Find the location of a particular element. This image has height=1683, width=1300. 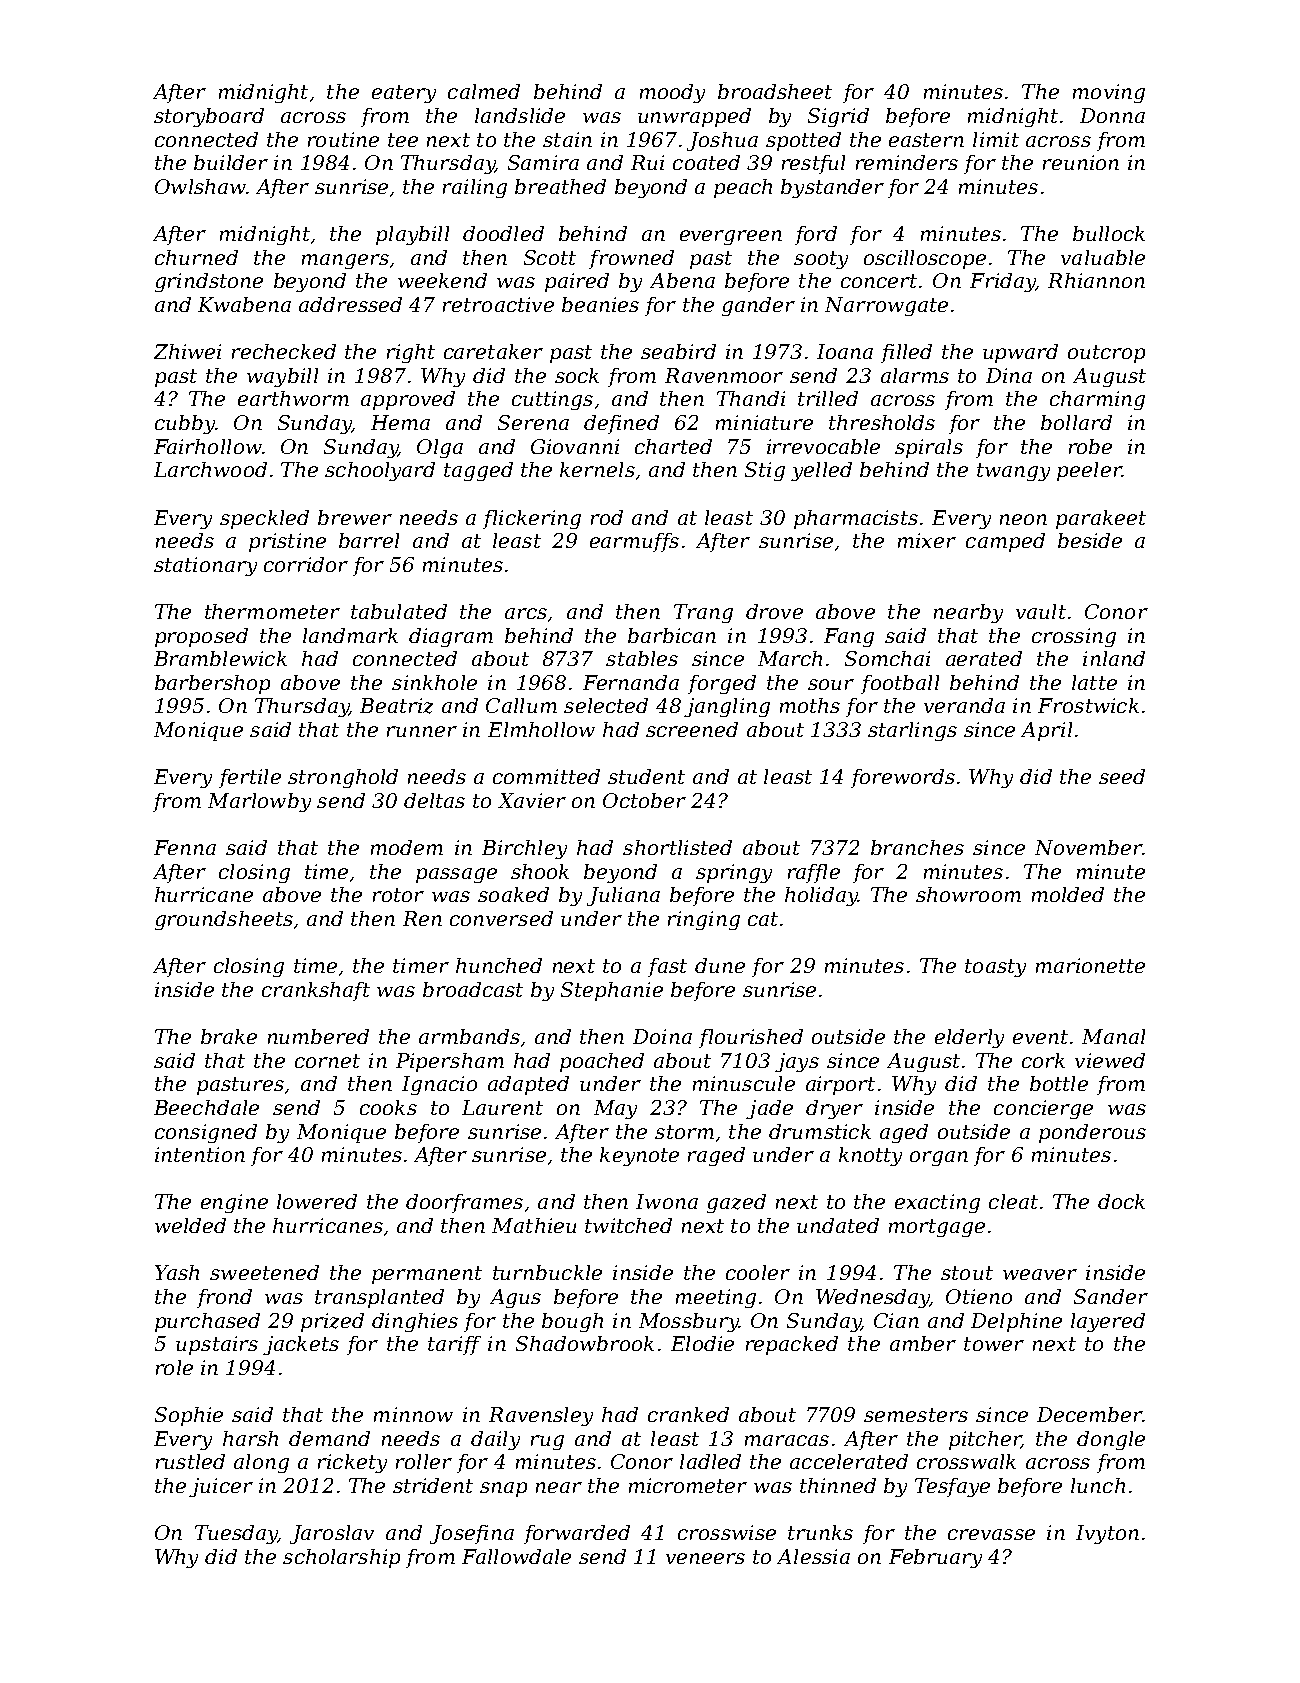

broadsheet is located at coordinates (775, 91).
